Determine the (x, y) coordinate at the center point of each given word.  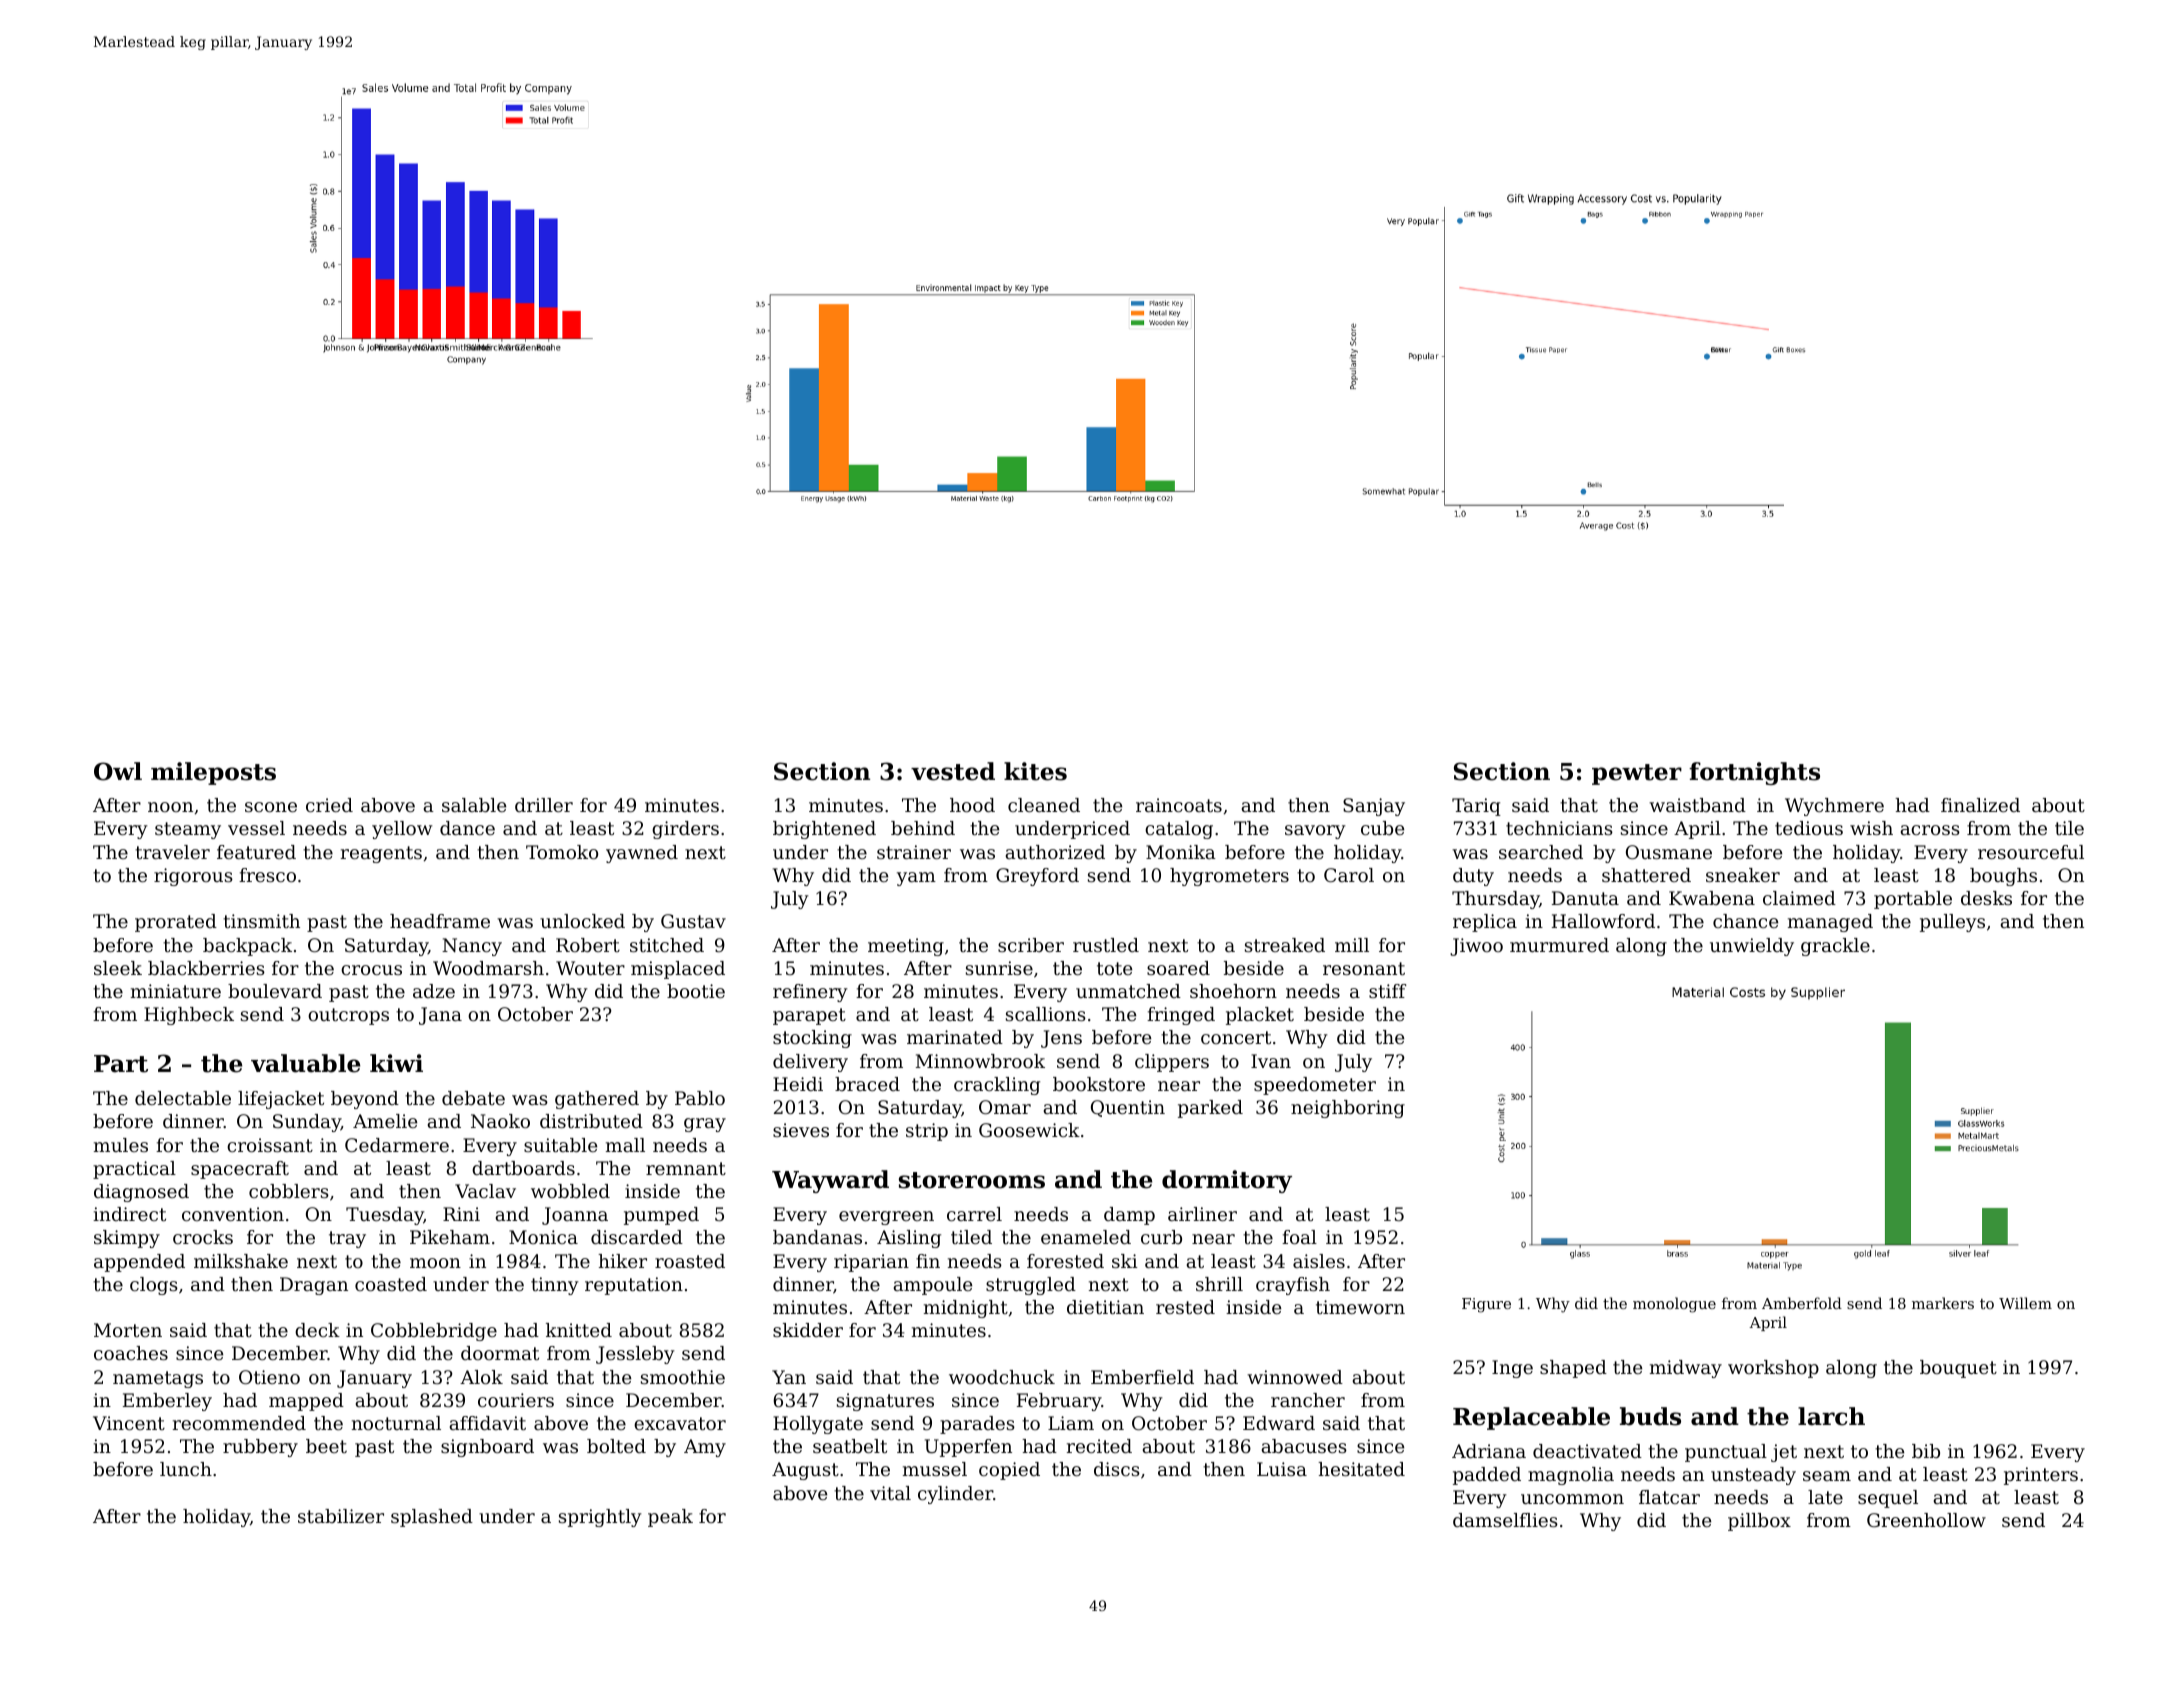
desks (1986, 898)
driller (544, 805)
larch (1831, 1416)
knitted (579, 1330)
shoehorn (1233, 991)
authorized (1055, 852)
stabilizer (341, 1516)
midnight (966, 1309)
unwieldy (1752, 947)
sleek (118, 968)
